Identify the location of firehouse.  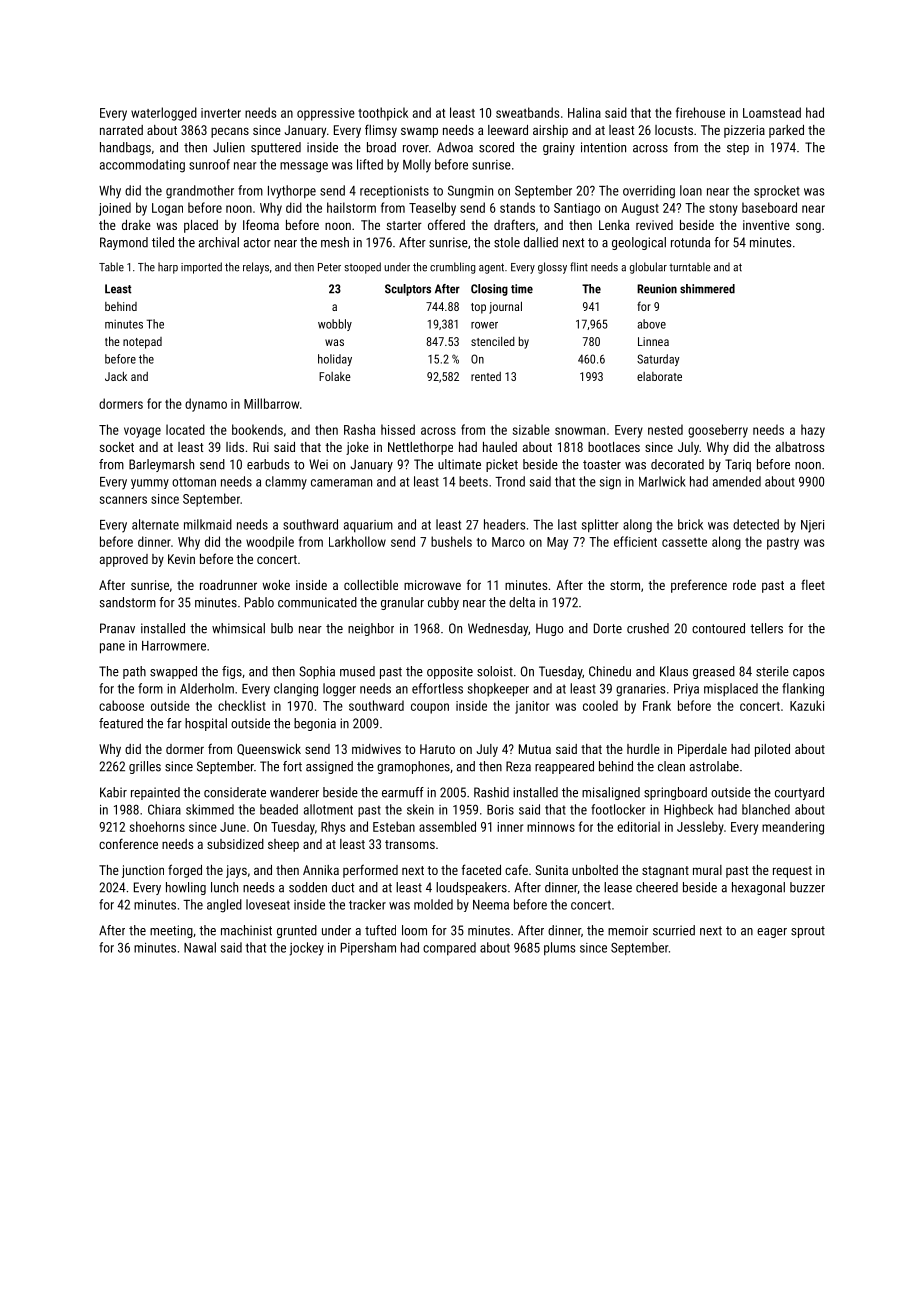
(700, 112).
